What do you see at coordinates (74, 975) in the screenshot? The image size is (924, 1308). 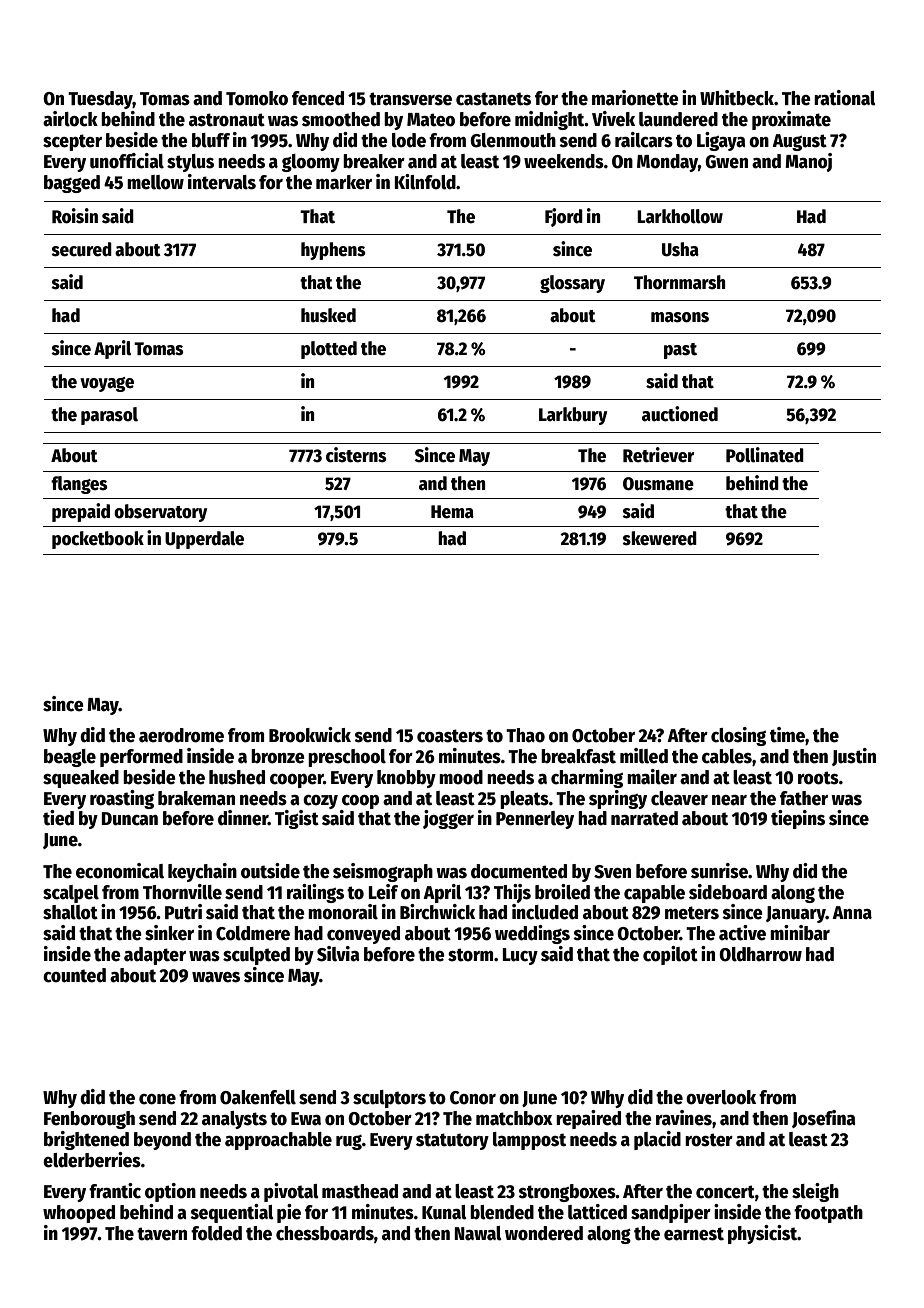 I see `counted` at bounding box center [74, 975].
